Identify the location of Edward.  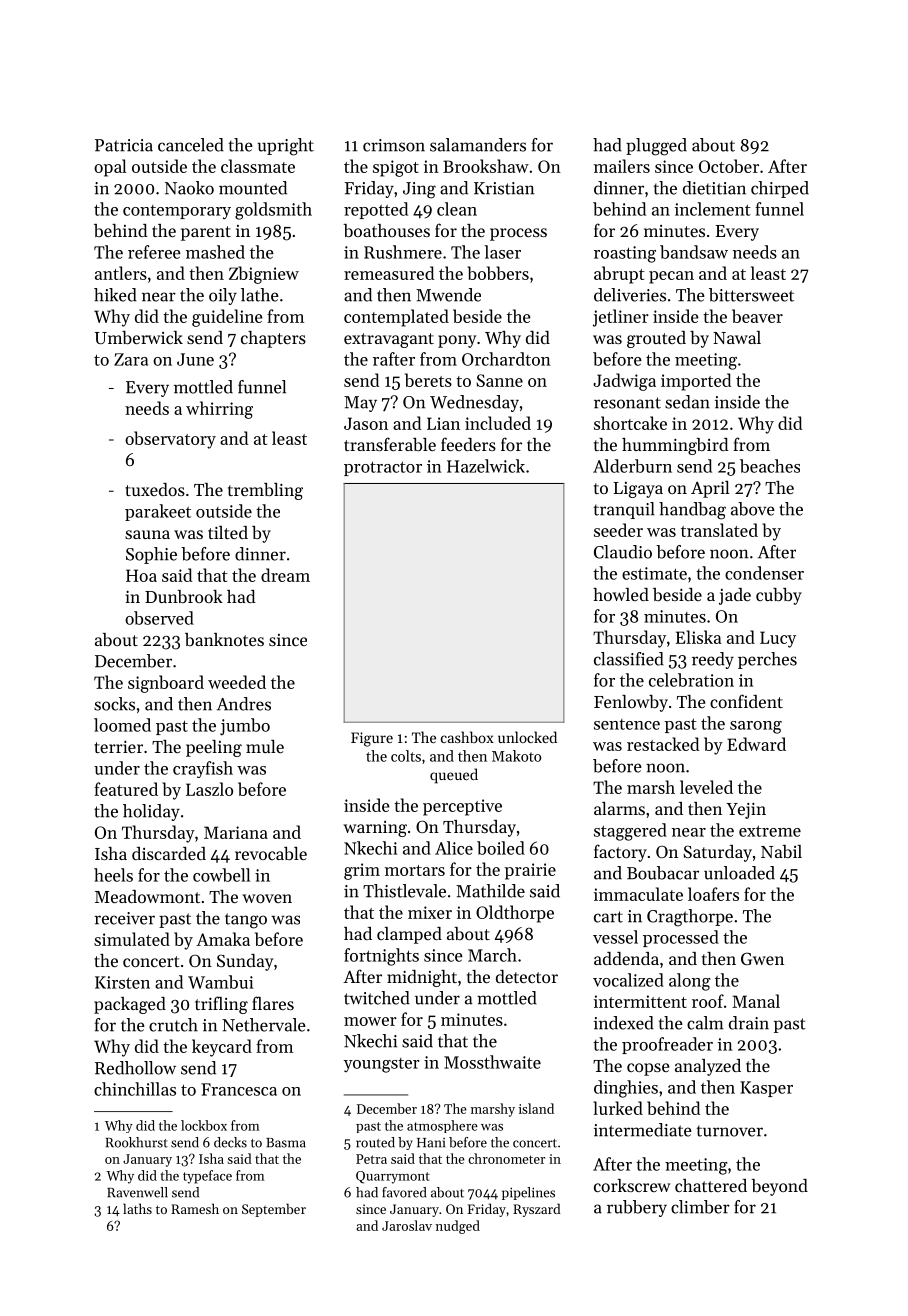
(756, 744).
